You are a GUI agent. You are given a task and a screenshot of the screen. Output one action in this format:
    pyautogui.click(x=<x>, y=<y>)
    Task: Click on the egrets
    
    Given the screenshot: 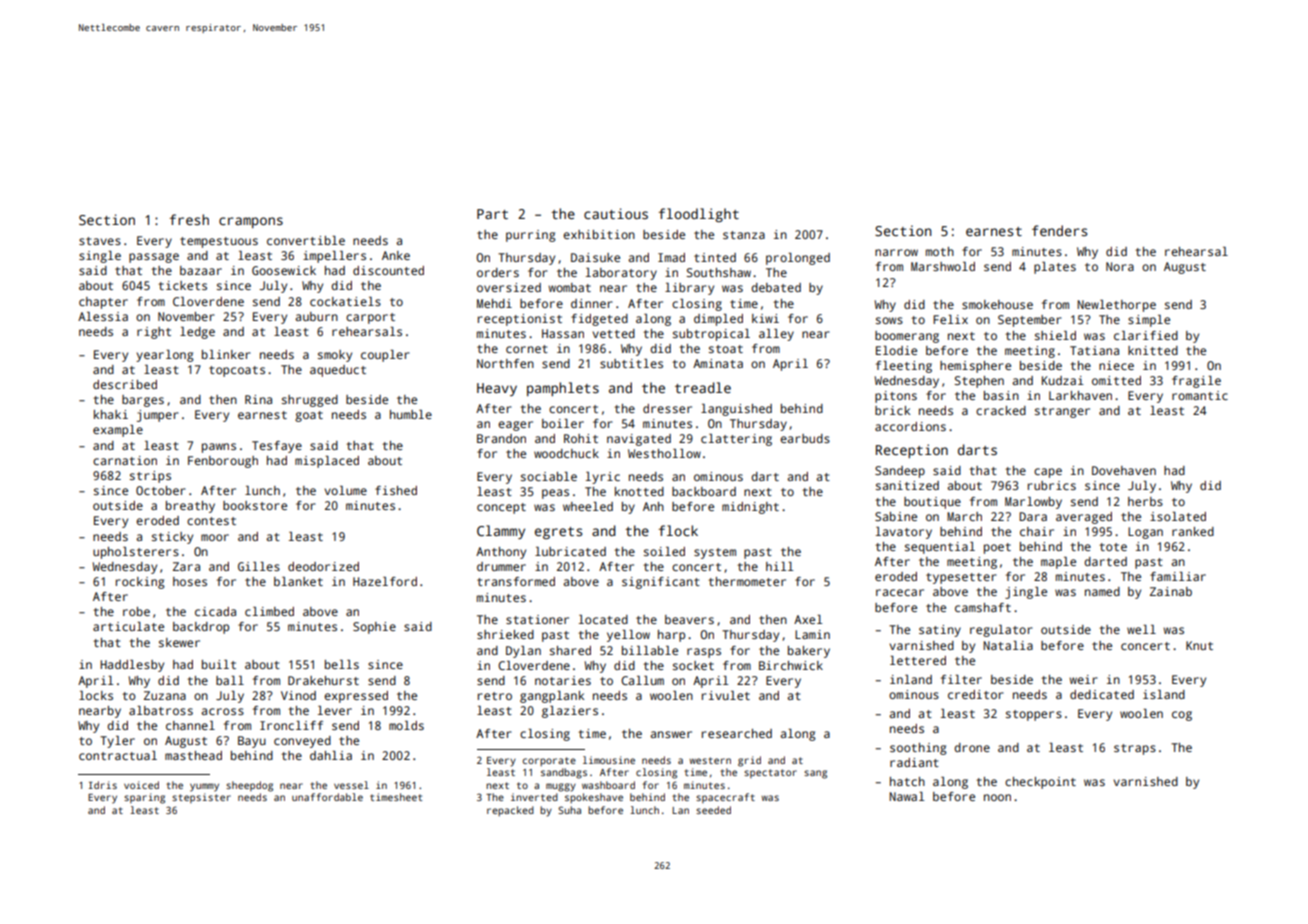 What is the action you would take?
    pyautogui.click(x=558, y=533)
